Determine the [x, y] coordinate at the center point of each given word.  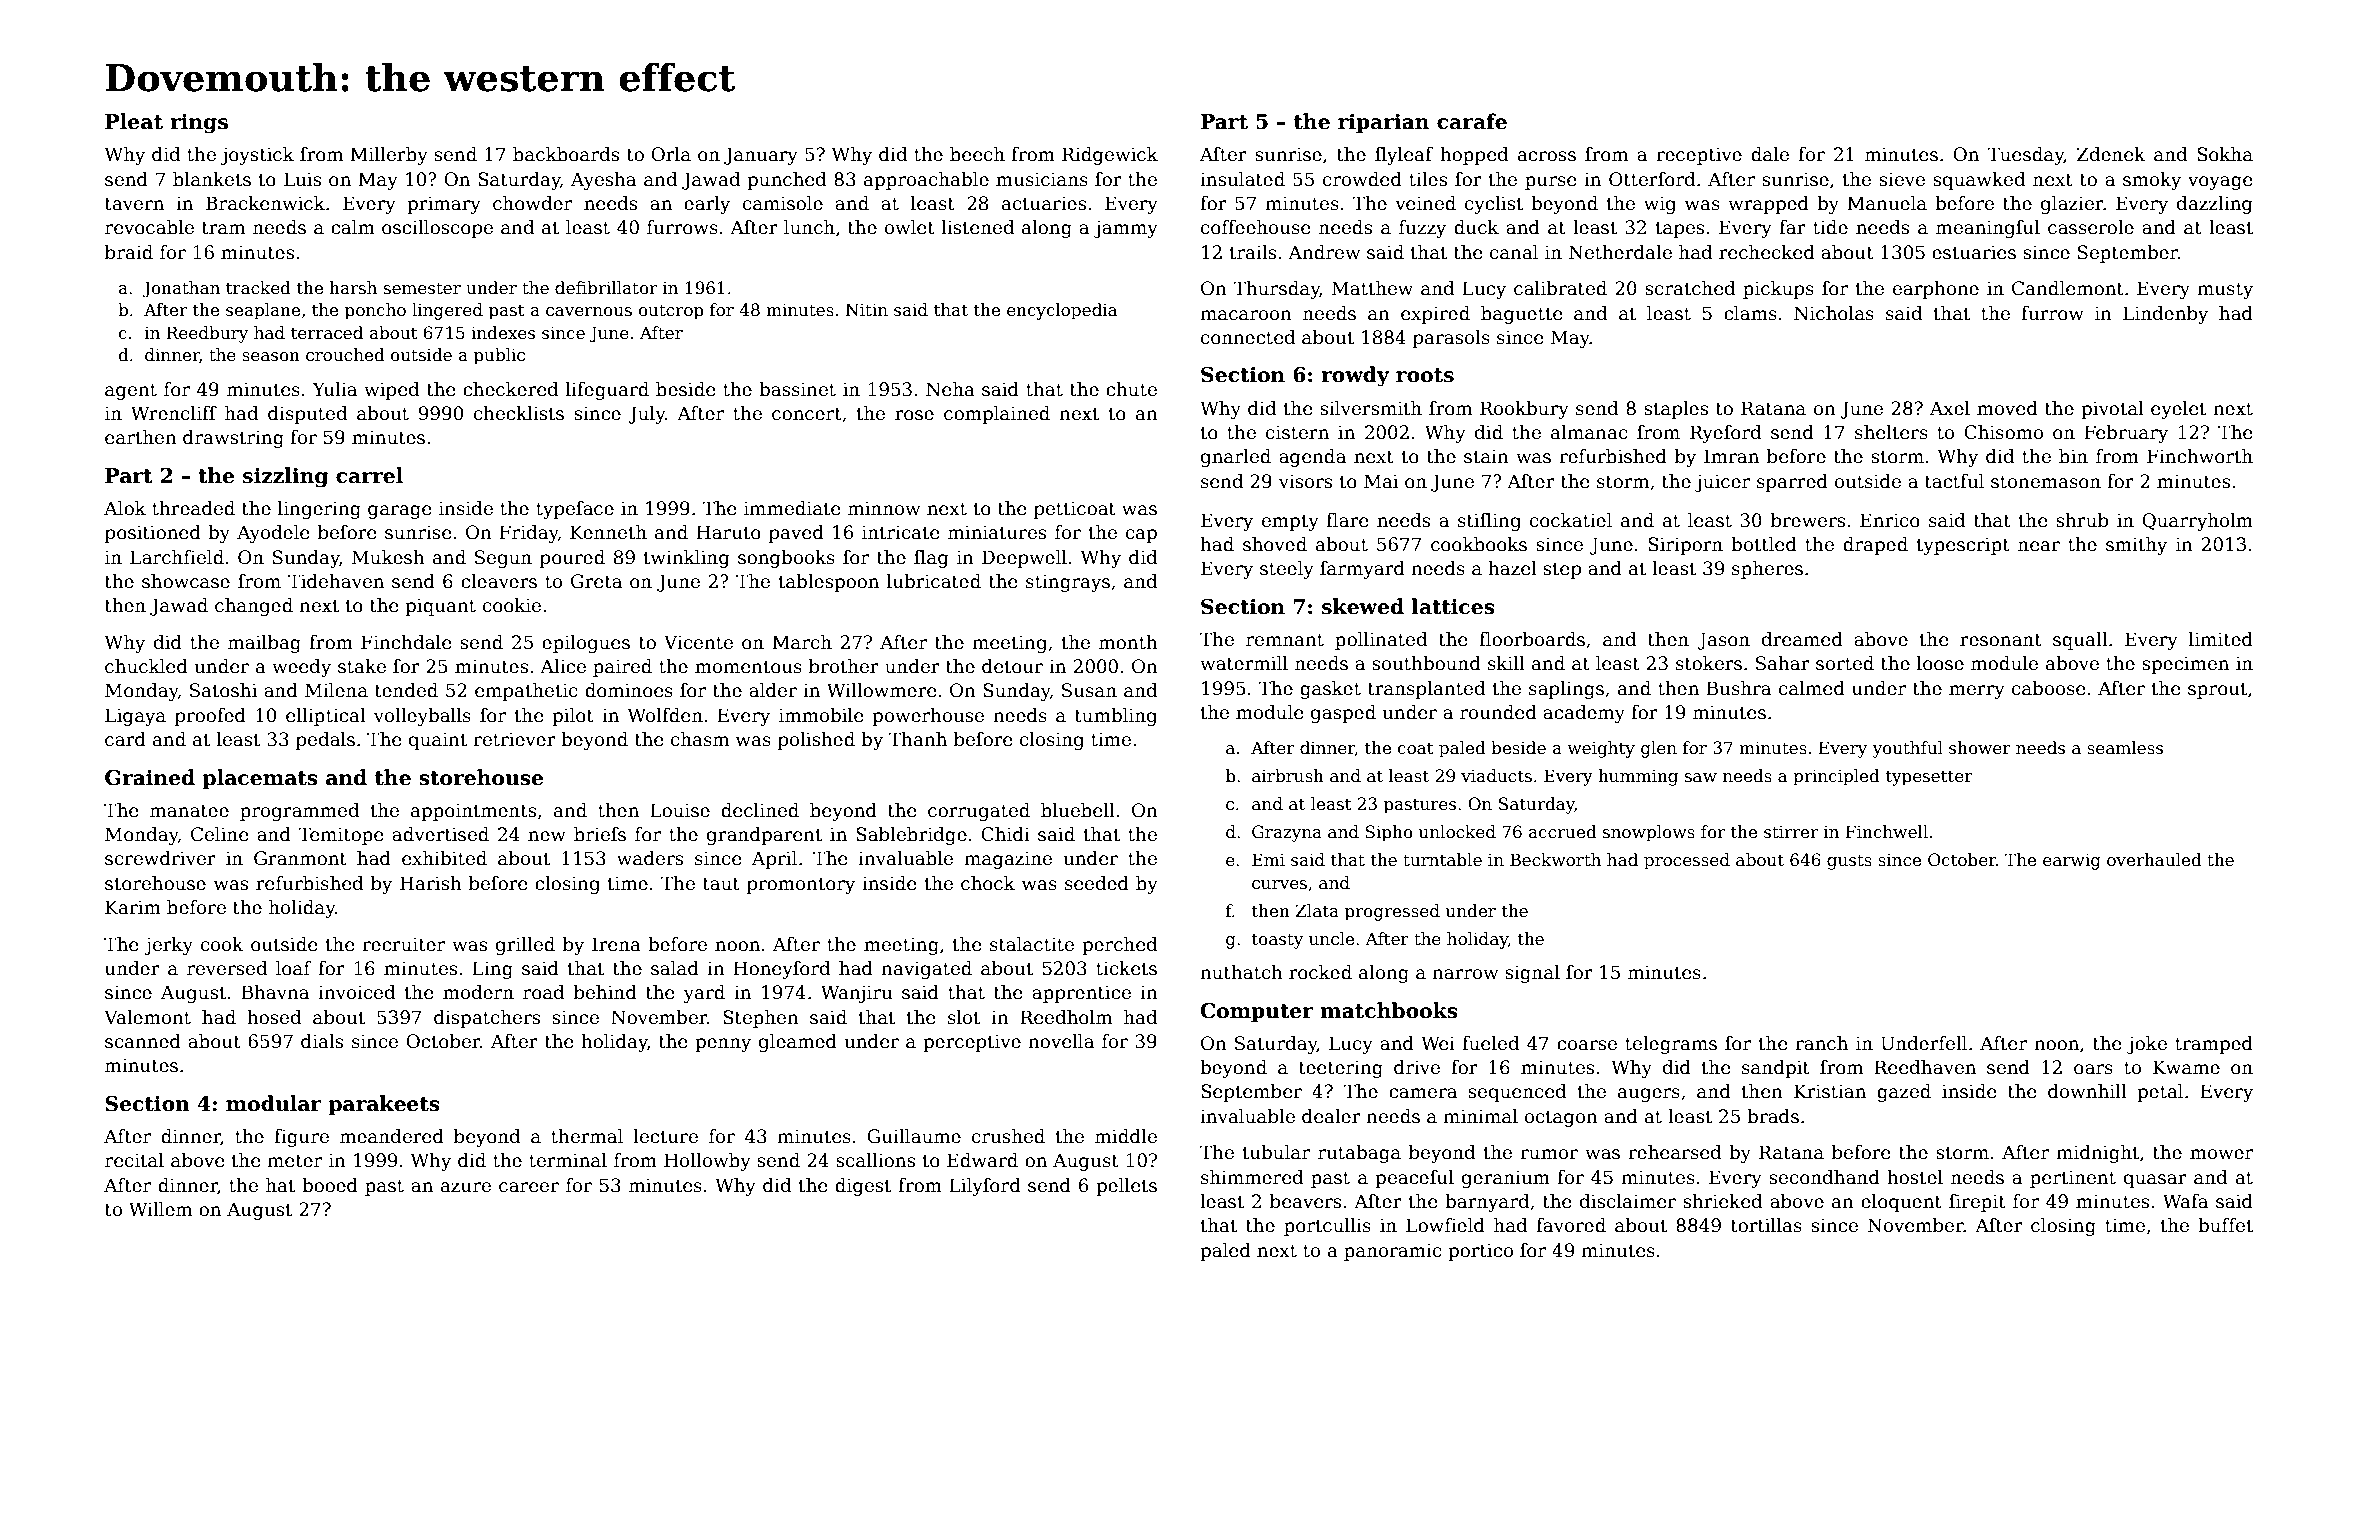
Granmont [300, 858]
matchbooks [1389, 1010]
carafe [1472, 121]
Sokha [2225, 154]
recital [134, 1160]
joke [2147, 1045]
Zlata [1317, 911]
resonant [2001, 640]
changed [254, 607]
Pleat [134, 121]
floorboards [1532, 639]
